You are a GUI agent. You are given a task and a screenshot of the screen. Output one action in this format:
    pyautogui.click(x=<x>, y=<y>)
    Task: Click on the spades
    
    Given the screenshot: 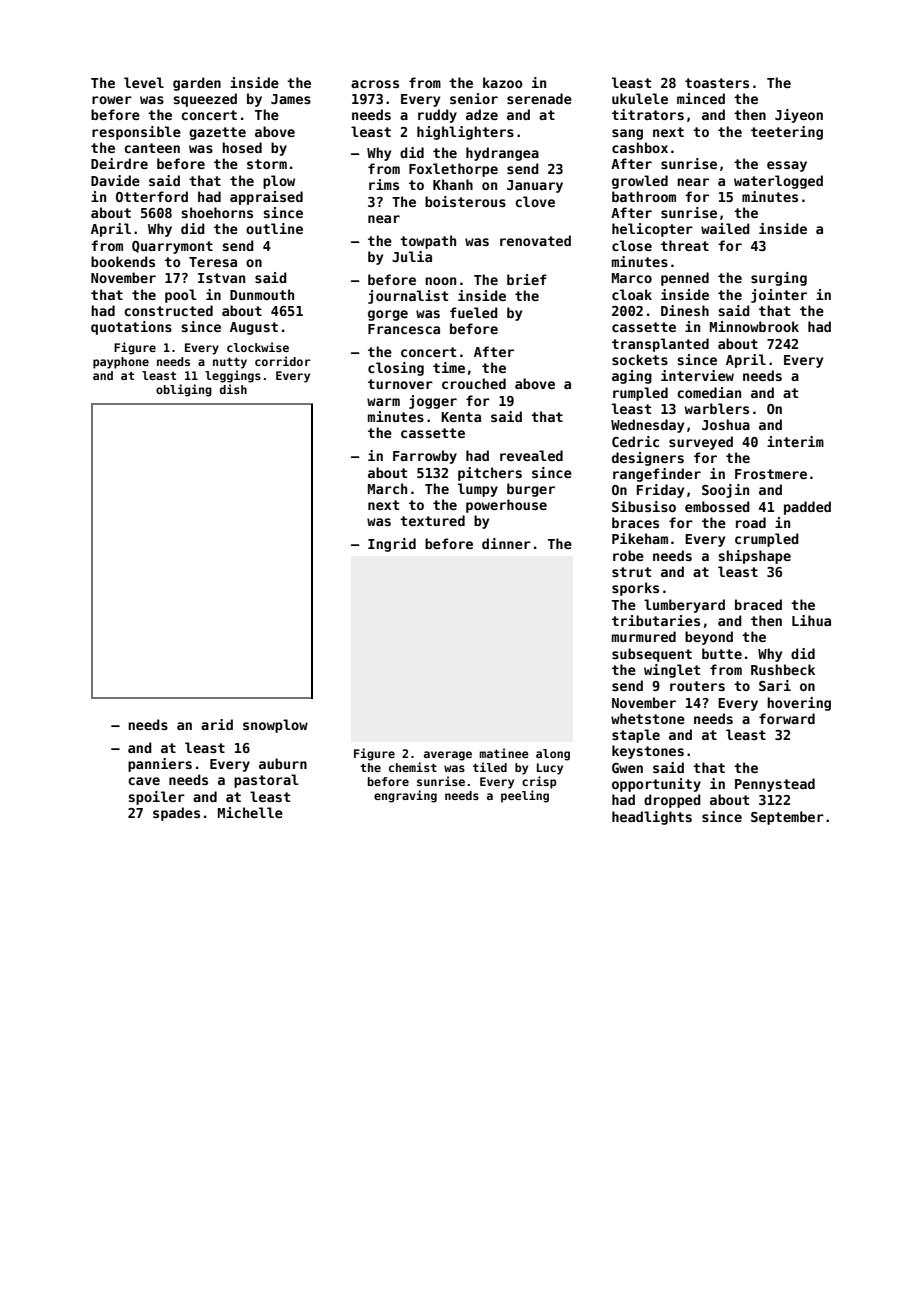 What is the action you would take?
    pyautogui.click(x=176, y=814)
